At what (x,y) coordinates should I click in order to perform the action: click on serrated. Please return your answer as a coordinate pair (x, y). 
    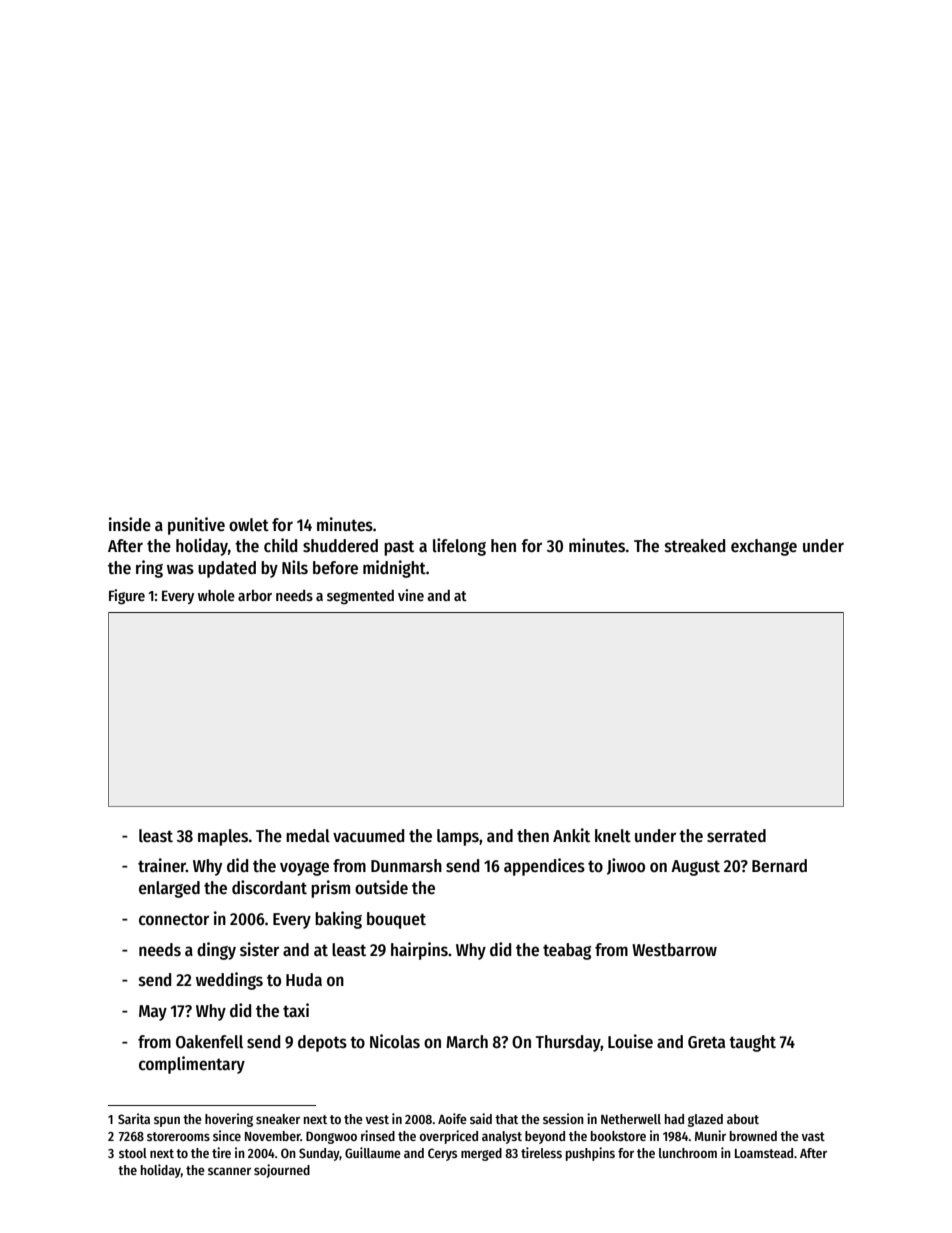
    Looking at the image, I should click on (736, 836).
